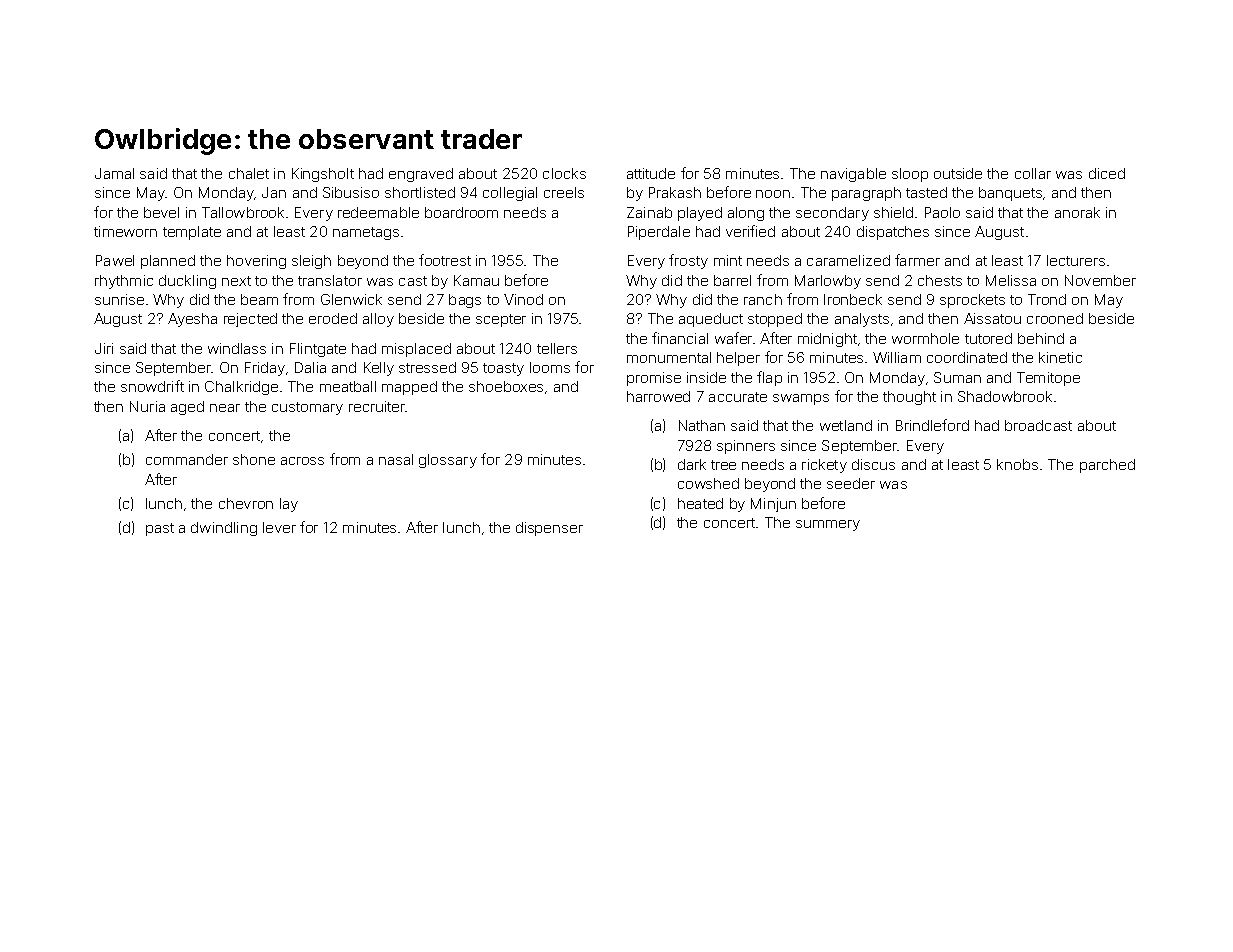  What do you see at coordinates (114, 173) in the document?
I see `Jamal` at bounding box center [114, 173].
